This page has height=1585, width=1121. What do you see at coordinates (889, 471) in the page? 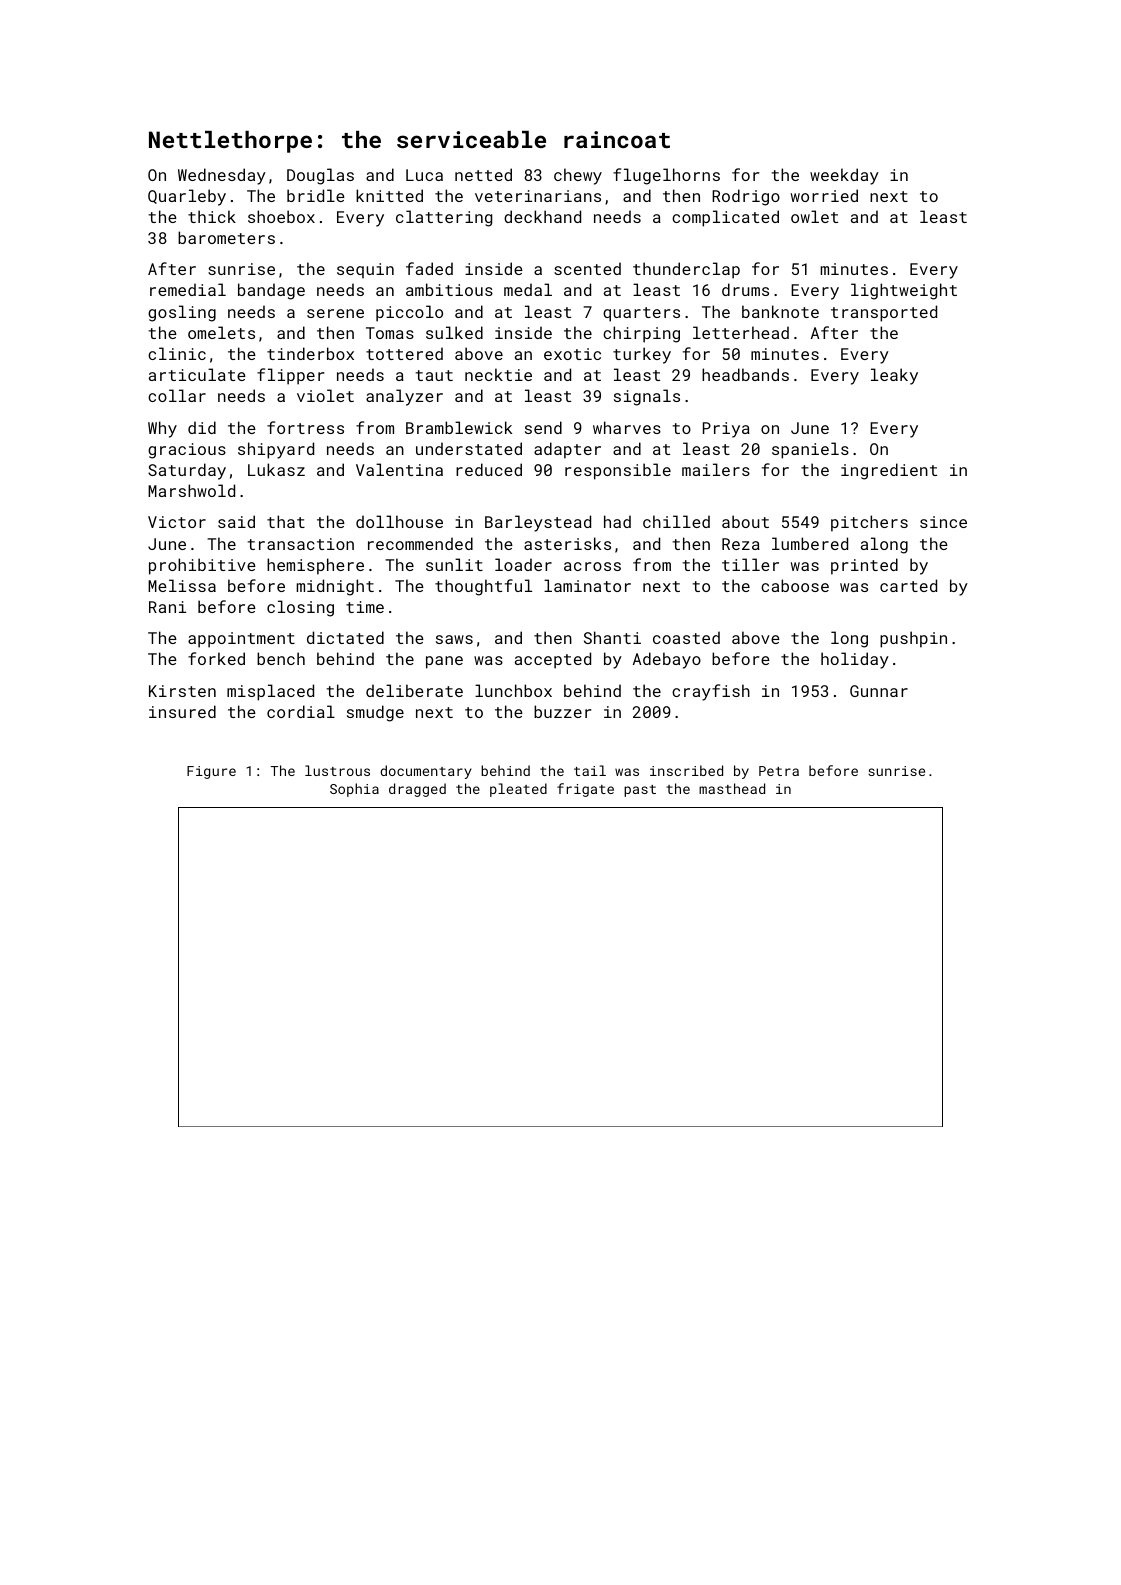
I see `ingredient` at bounding box center [889, 471].
